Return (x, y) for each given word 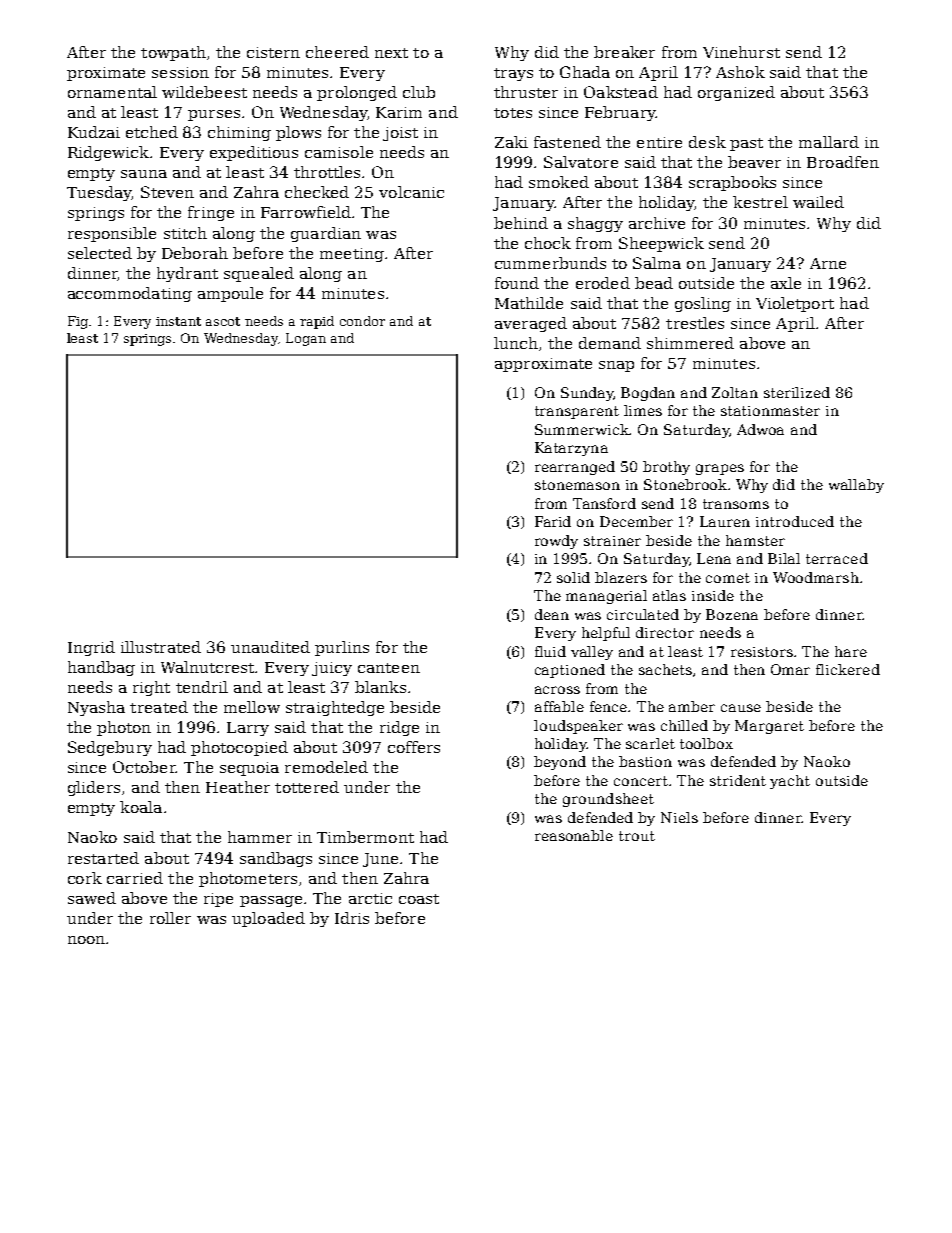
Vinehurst (741, 52)
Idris (352, 918)
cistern (273, 52)
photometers (248, 879)
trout (637, 836)
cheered (337, 52)
